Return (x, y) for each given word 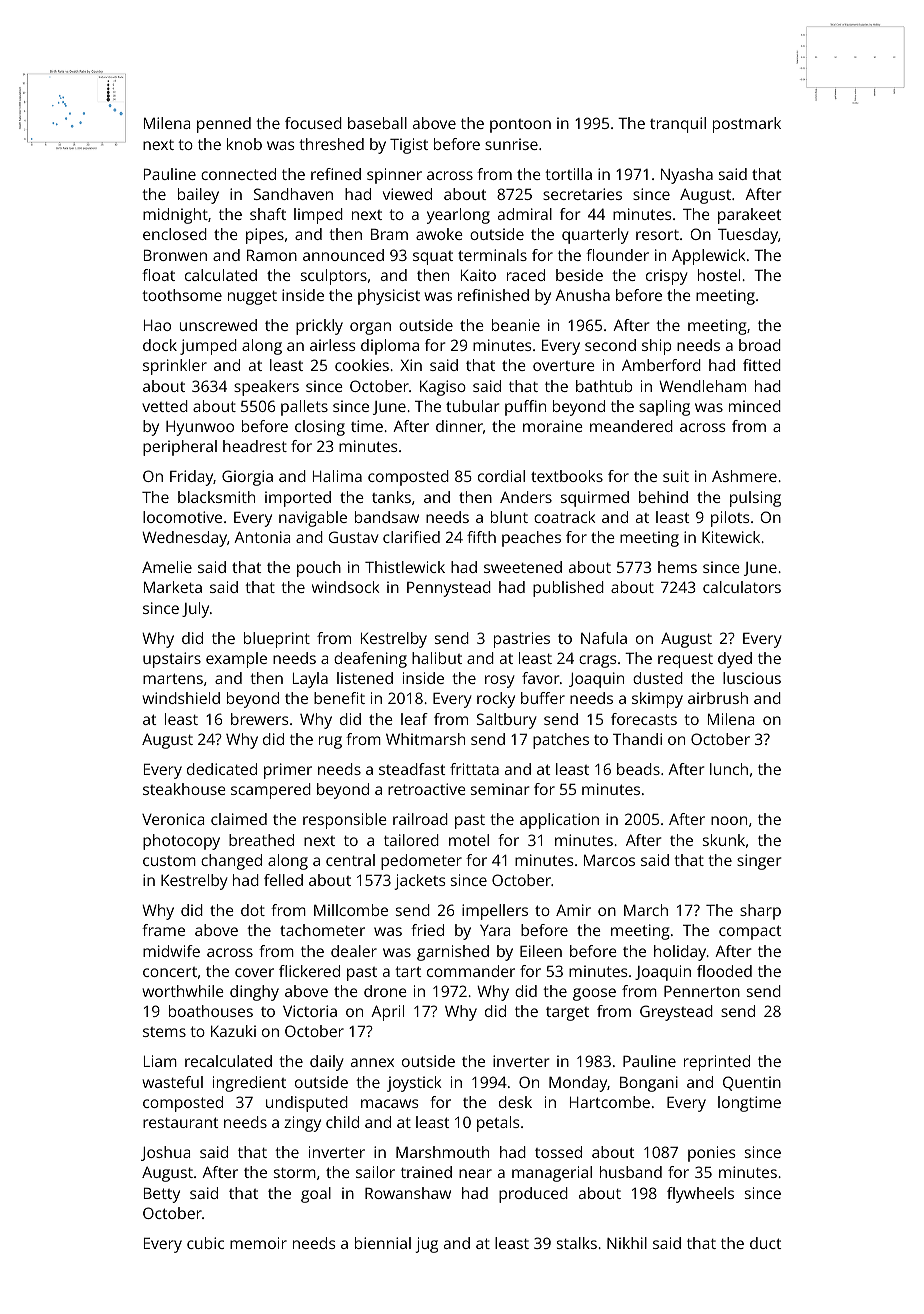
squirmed (595, 499)
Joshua (165, 1153)
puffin (525, 408)
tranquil (678, 125)
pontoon (520, 126)
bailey (198, 196)
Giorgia (247, 478)
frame (163, 930)
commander (471, 971)
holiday (680, 953)
